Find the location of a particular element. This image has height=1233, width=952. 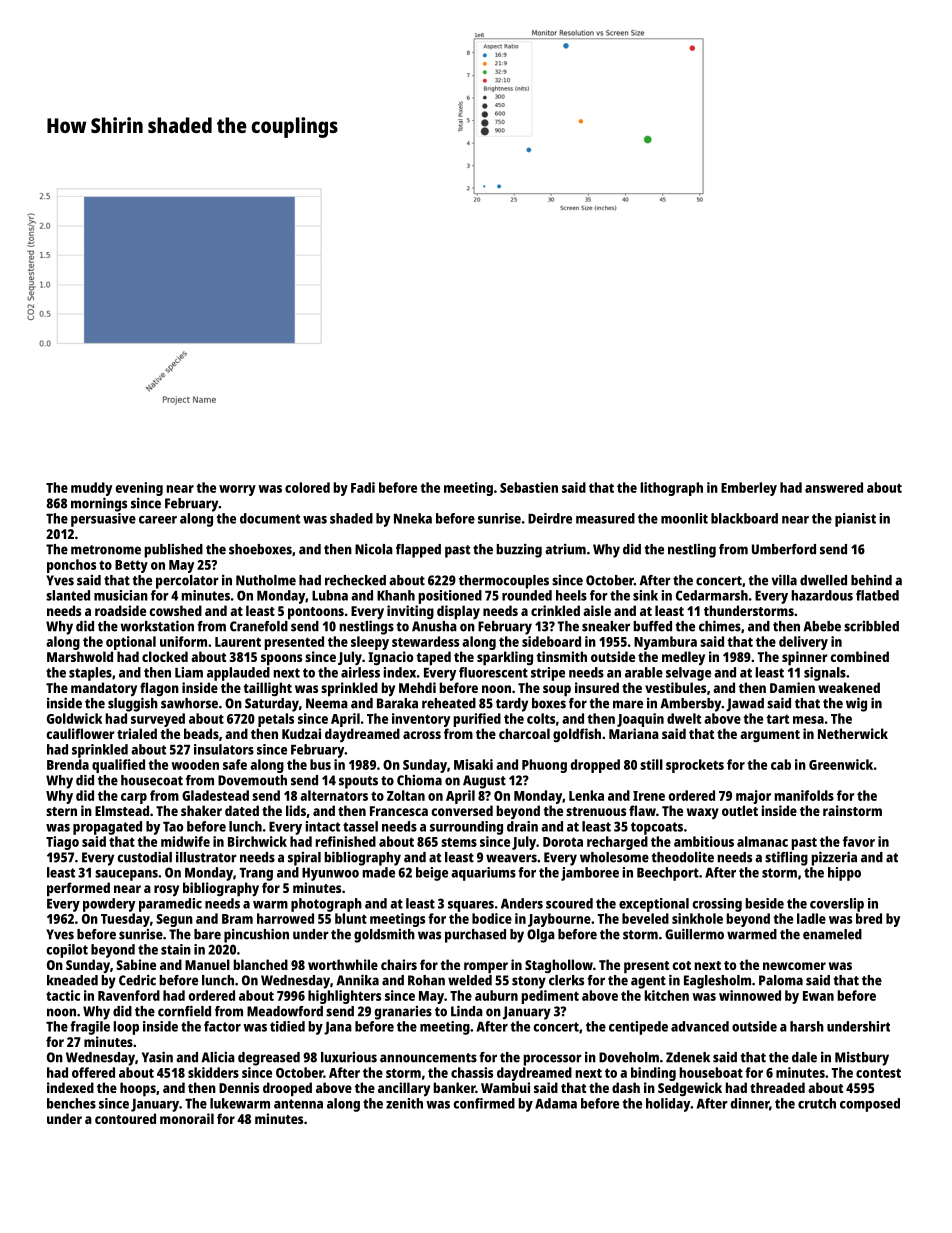

banker is located at coordinates (454, 1087).
